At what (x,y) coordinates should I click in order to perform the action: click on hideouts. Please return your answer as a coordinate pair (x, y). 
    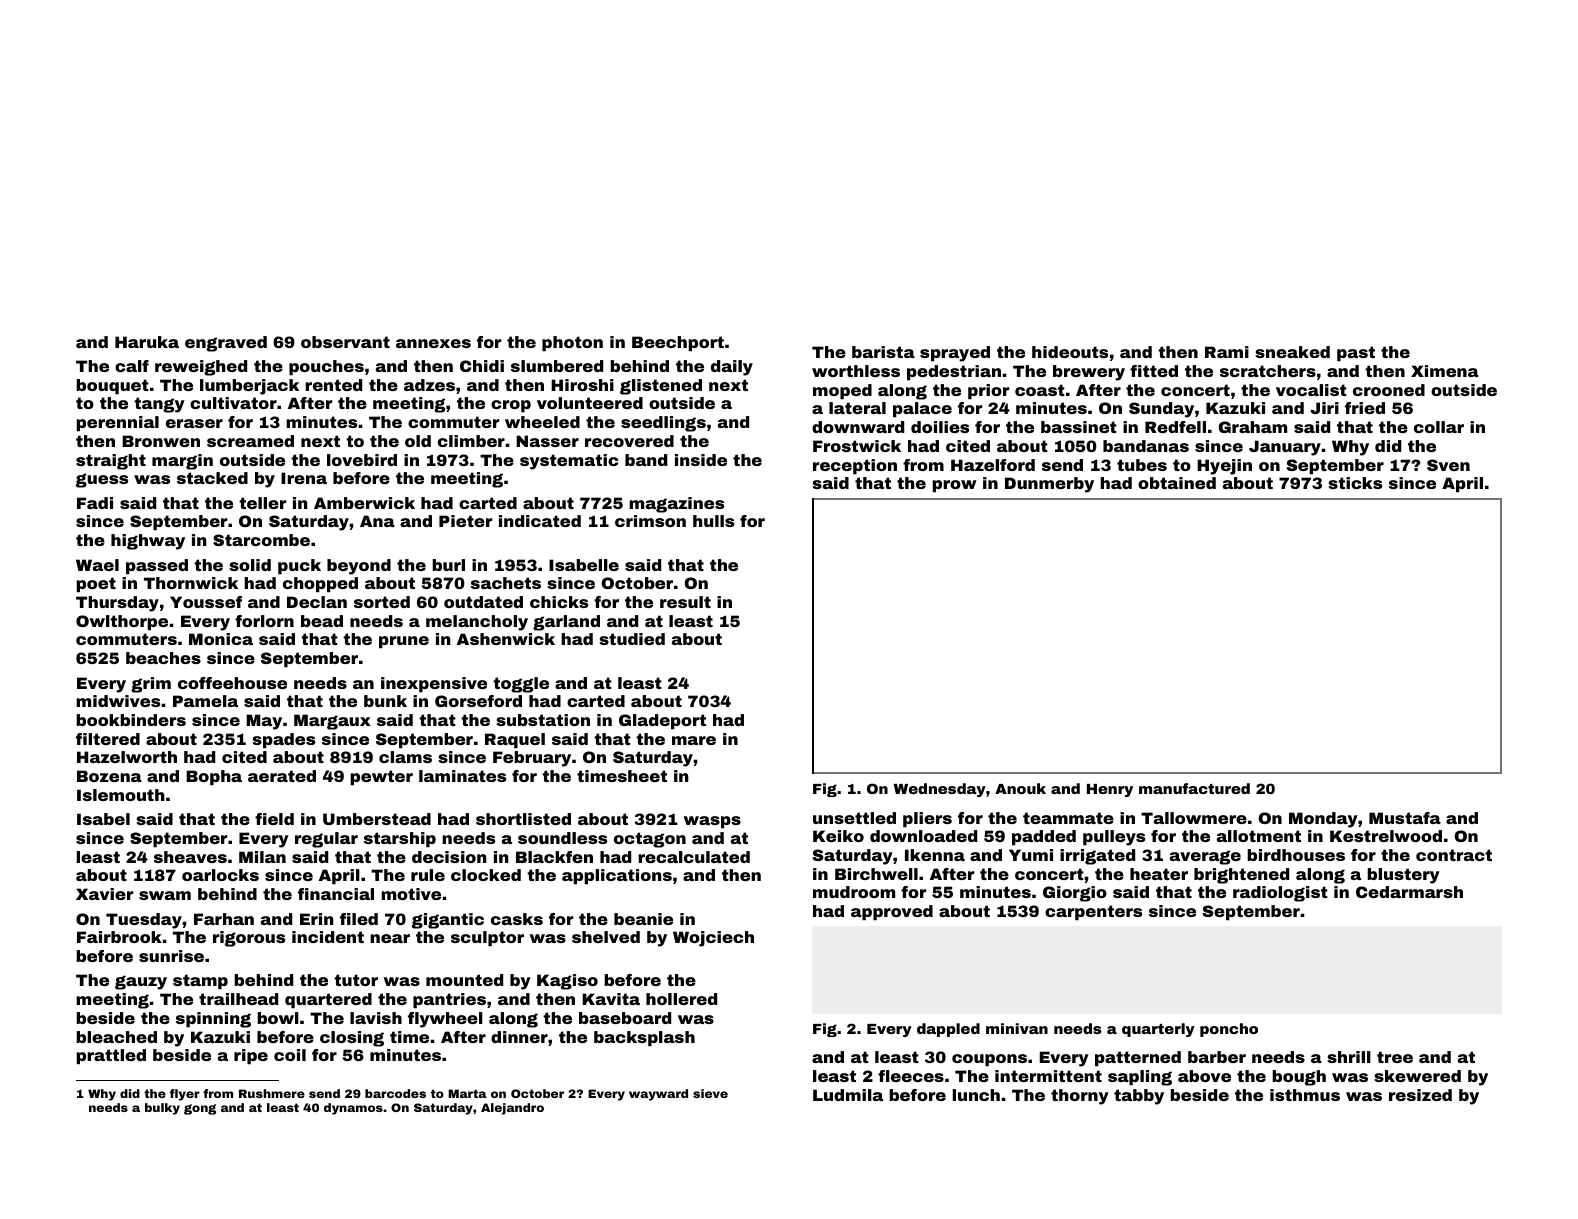
    Looking at the image, I should click on (1070, 352).
